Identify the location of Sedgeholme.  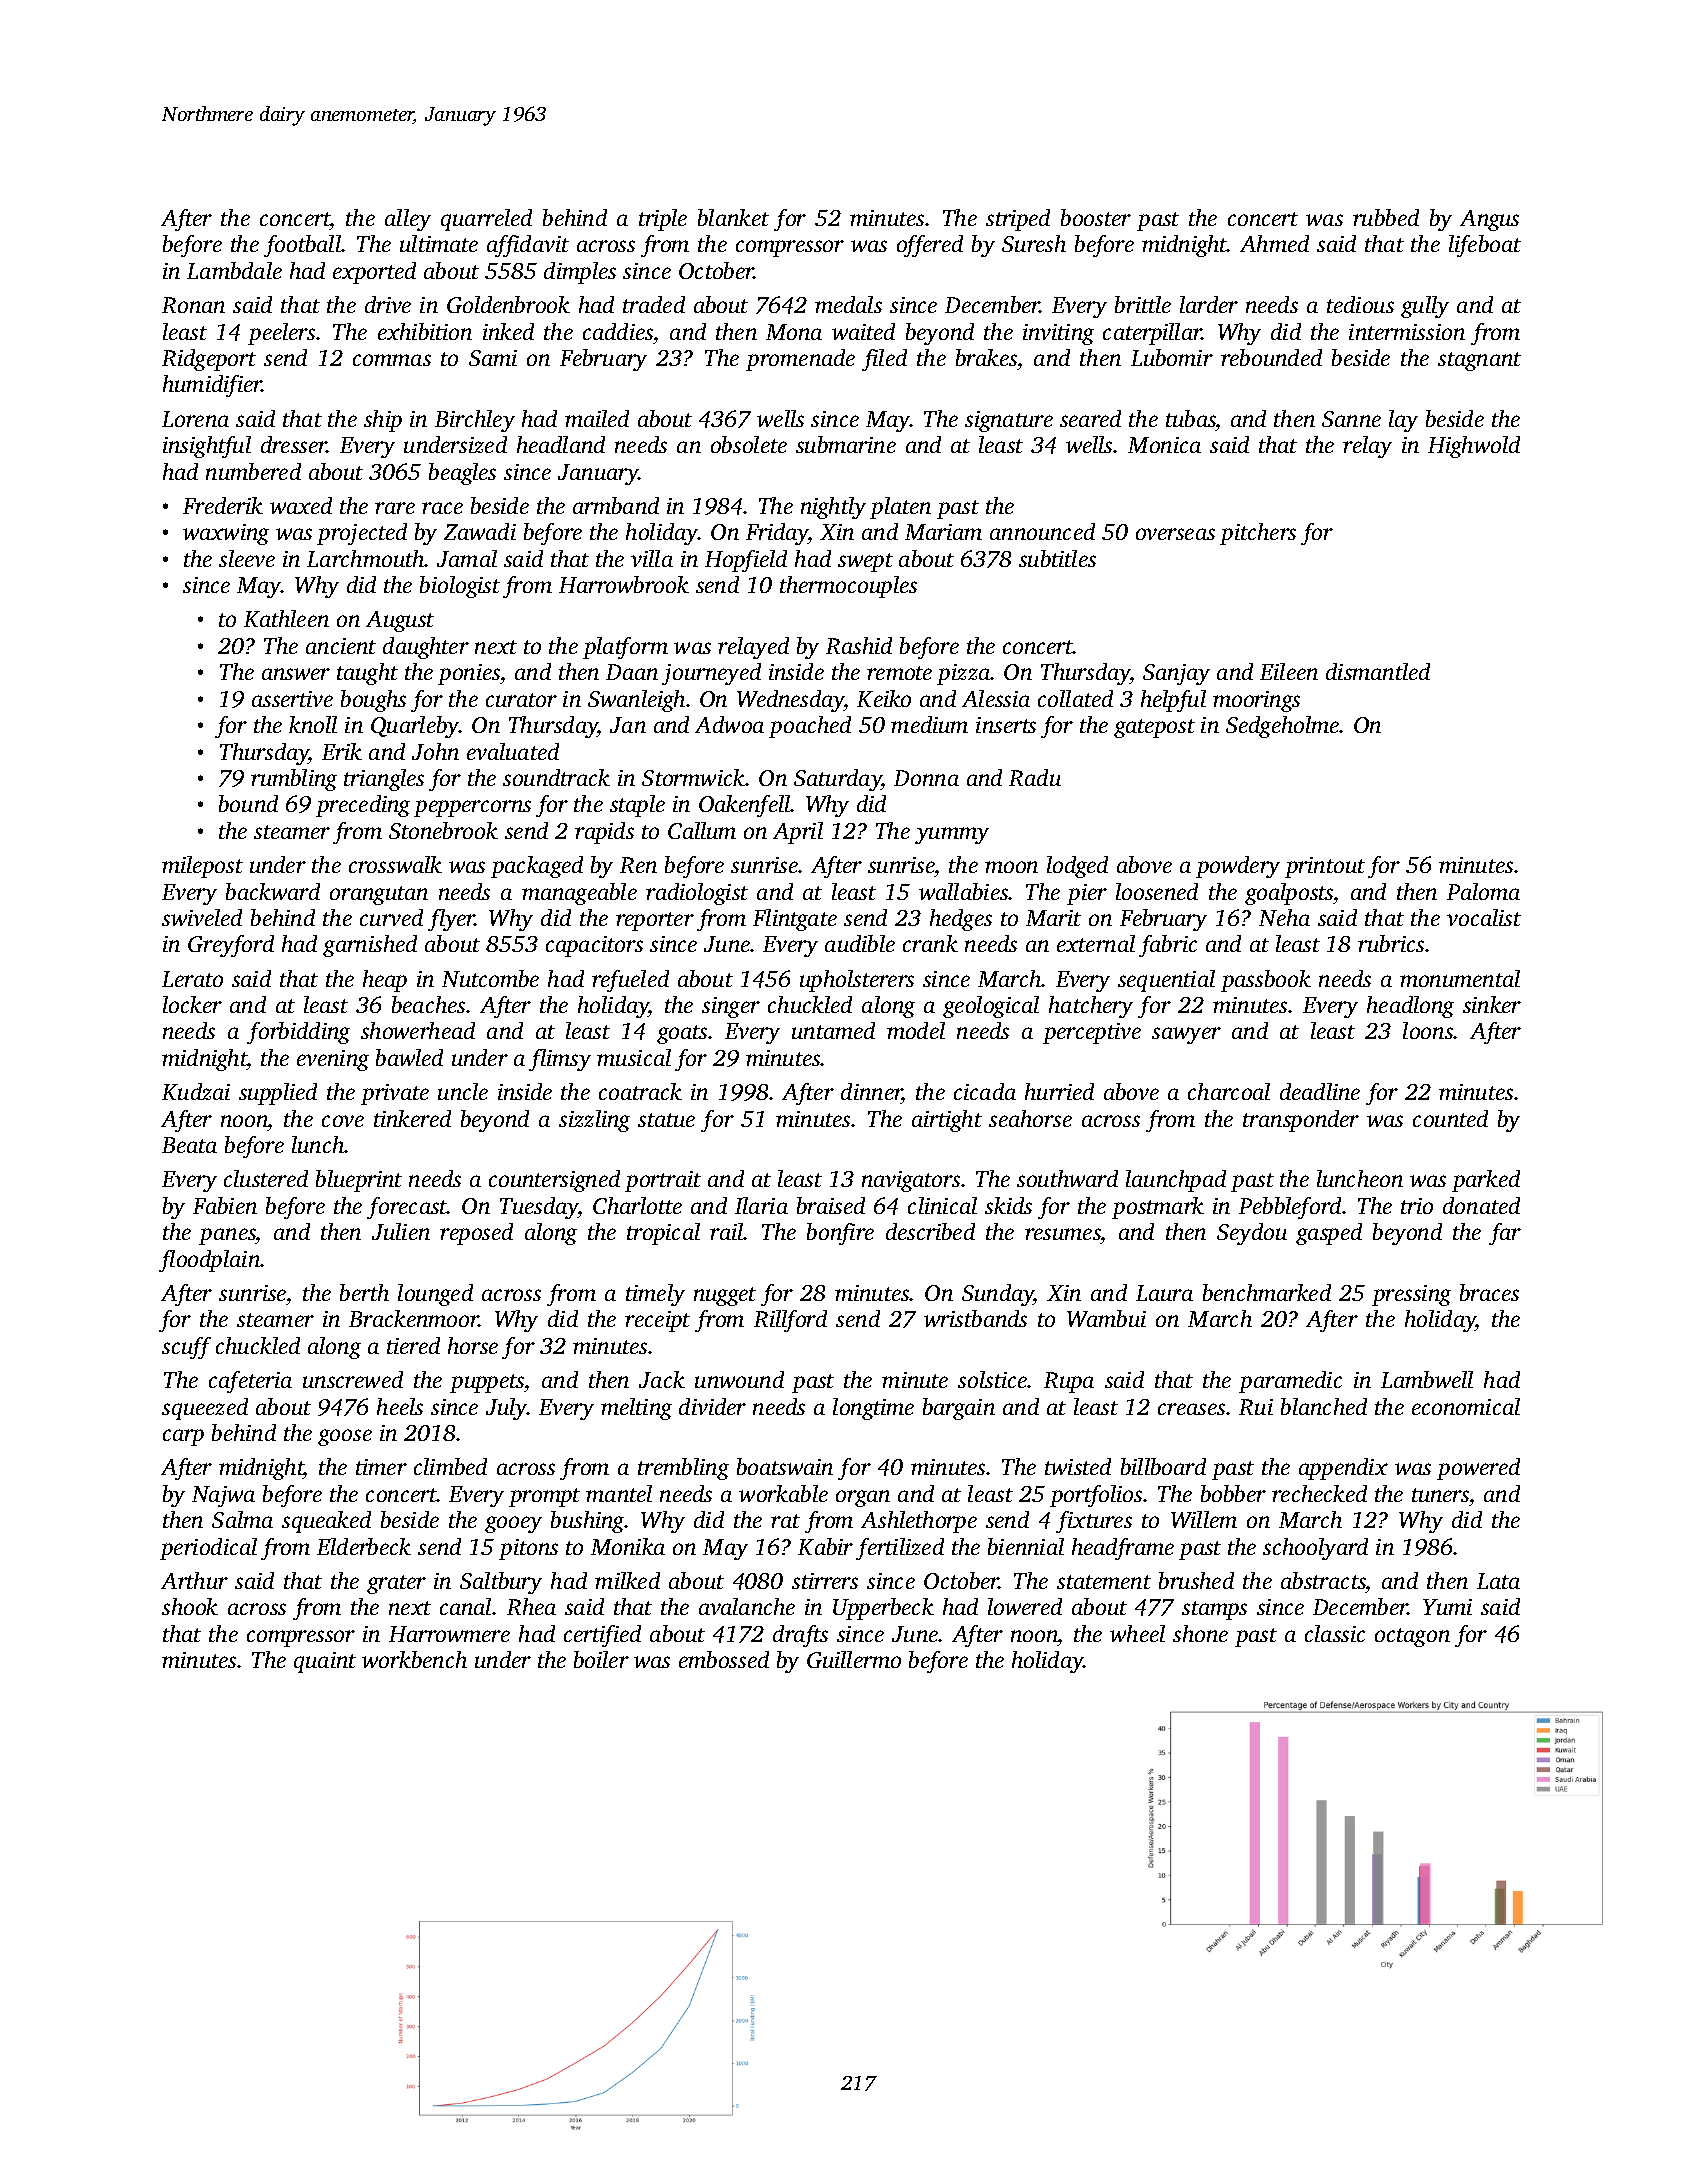
(1283, 727).
